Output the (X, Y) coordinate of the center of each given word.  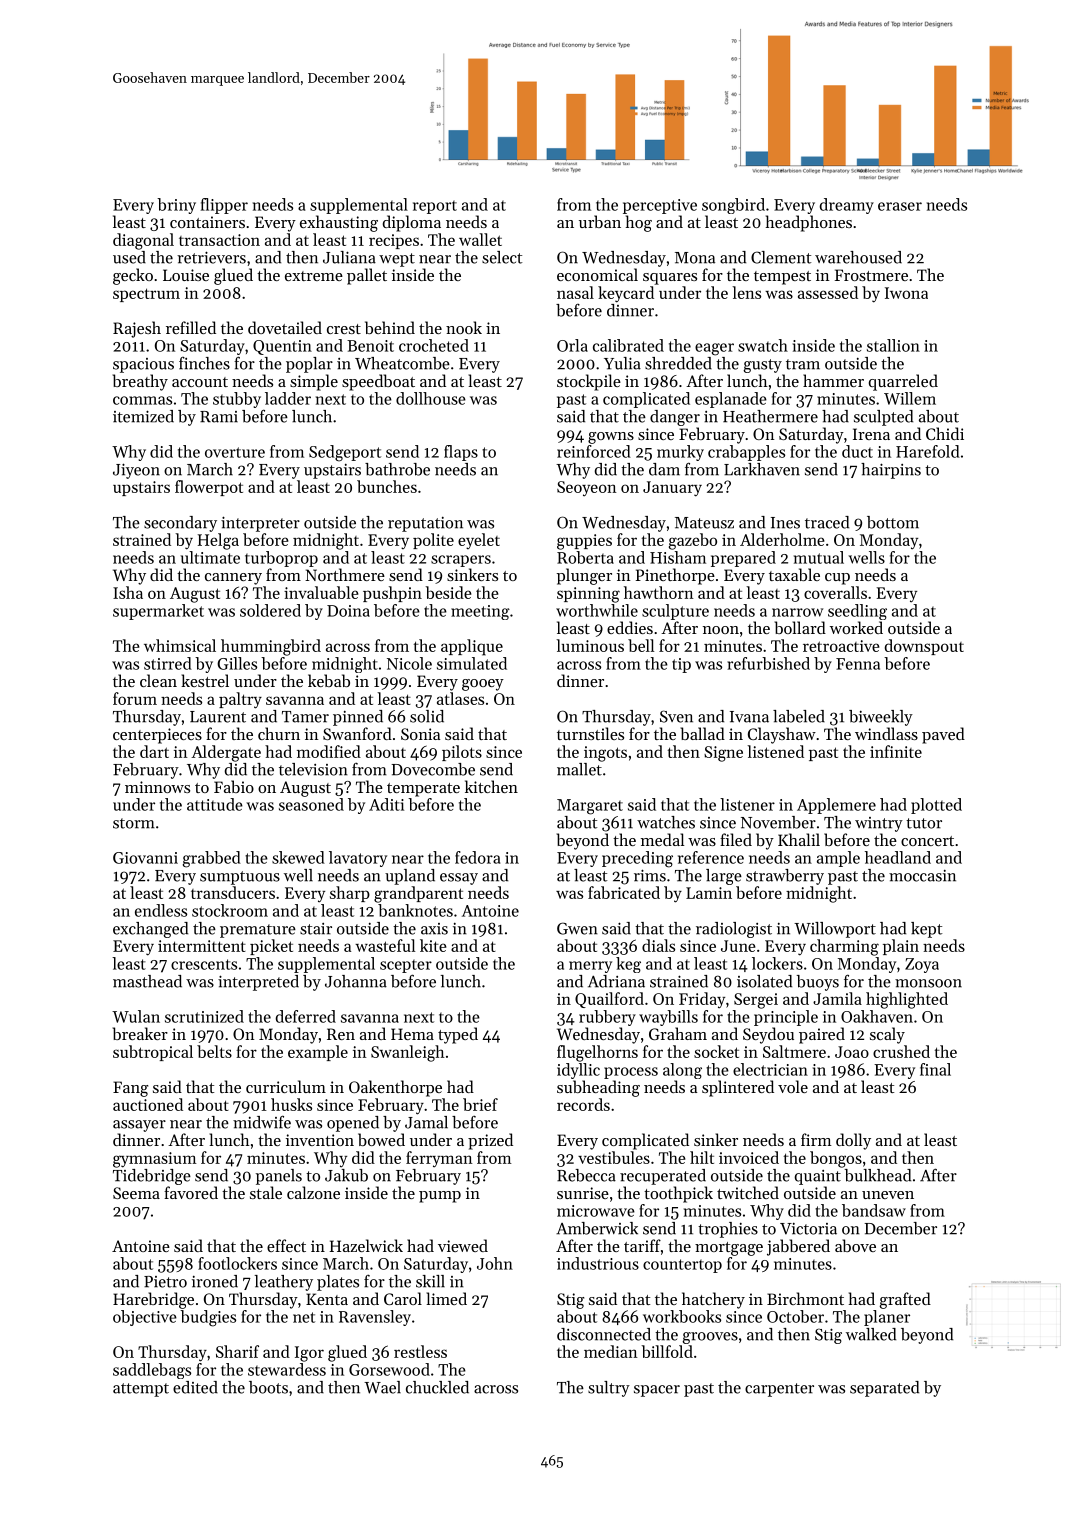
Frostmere (871, 275)
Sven (676, 716)
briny (176, 206)
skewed (298, 857)
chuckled (437, 1387)
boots (268, 1387)
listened (775, 751)
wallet (480, 239)
